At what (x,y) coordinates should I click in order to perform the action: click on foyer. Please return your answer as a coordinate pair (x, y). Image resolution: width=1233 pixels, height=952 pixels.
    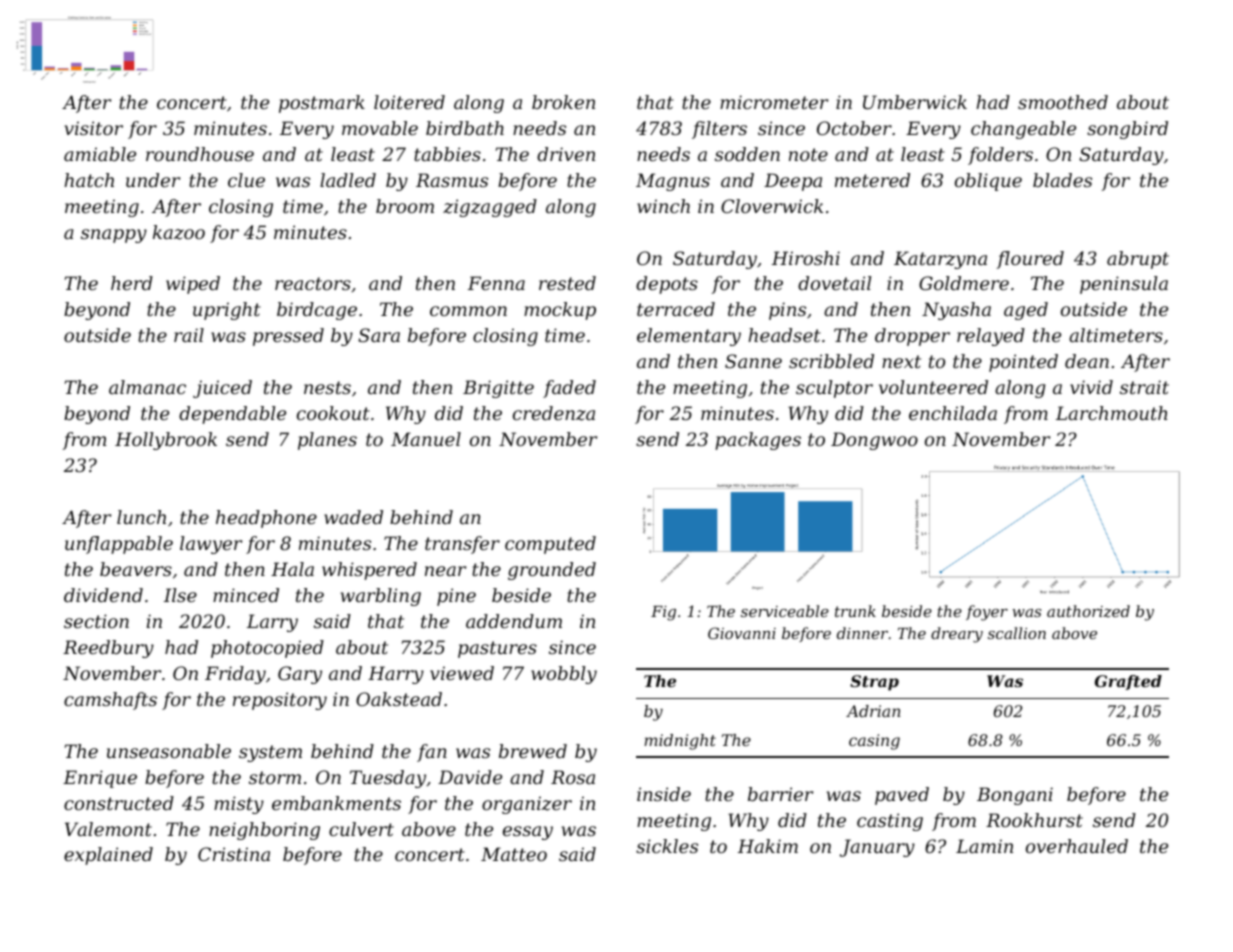
    Looking at the image, I should click on (987, 613).
